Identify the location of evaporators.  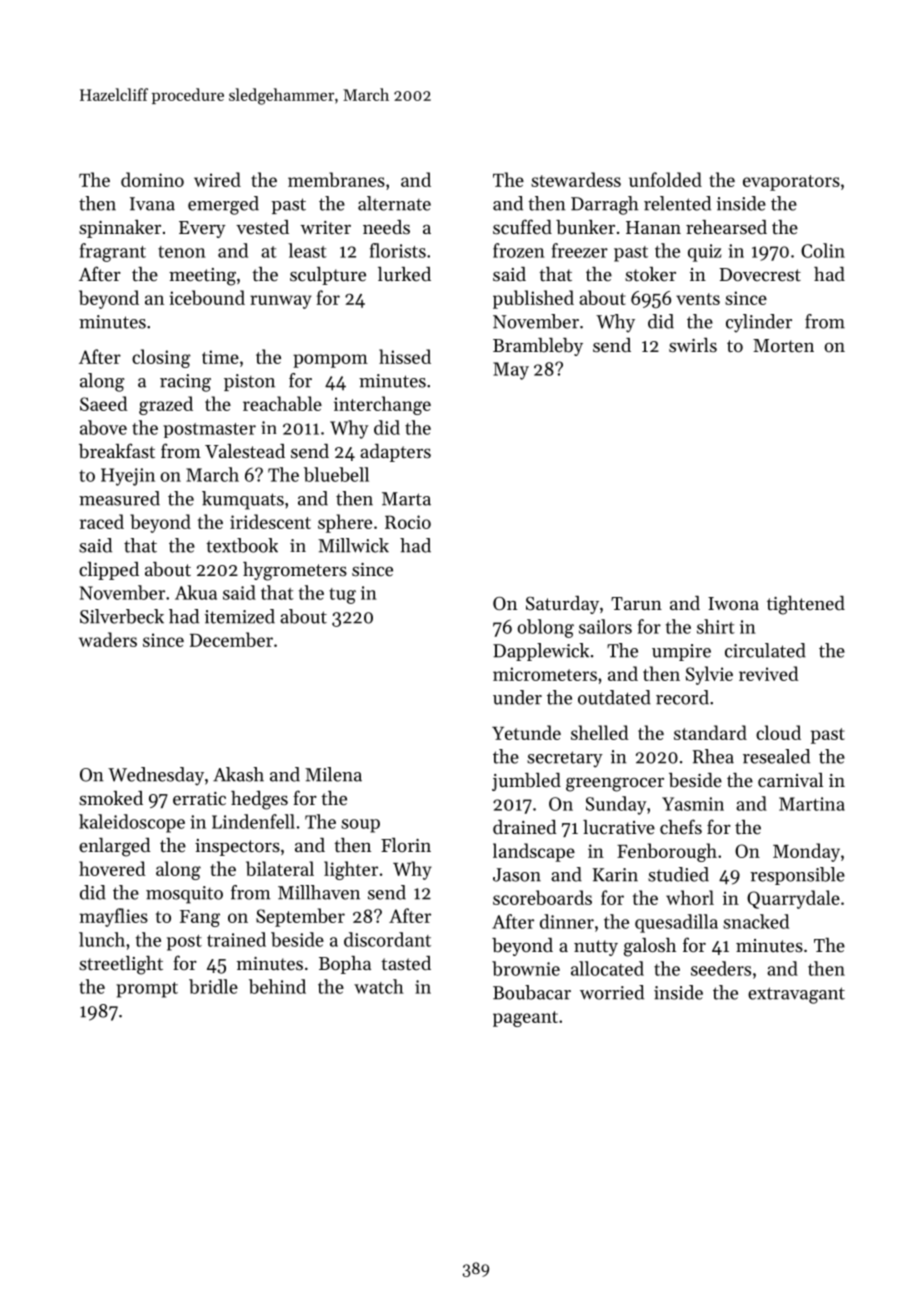
(791, 183).
